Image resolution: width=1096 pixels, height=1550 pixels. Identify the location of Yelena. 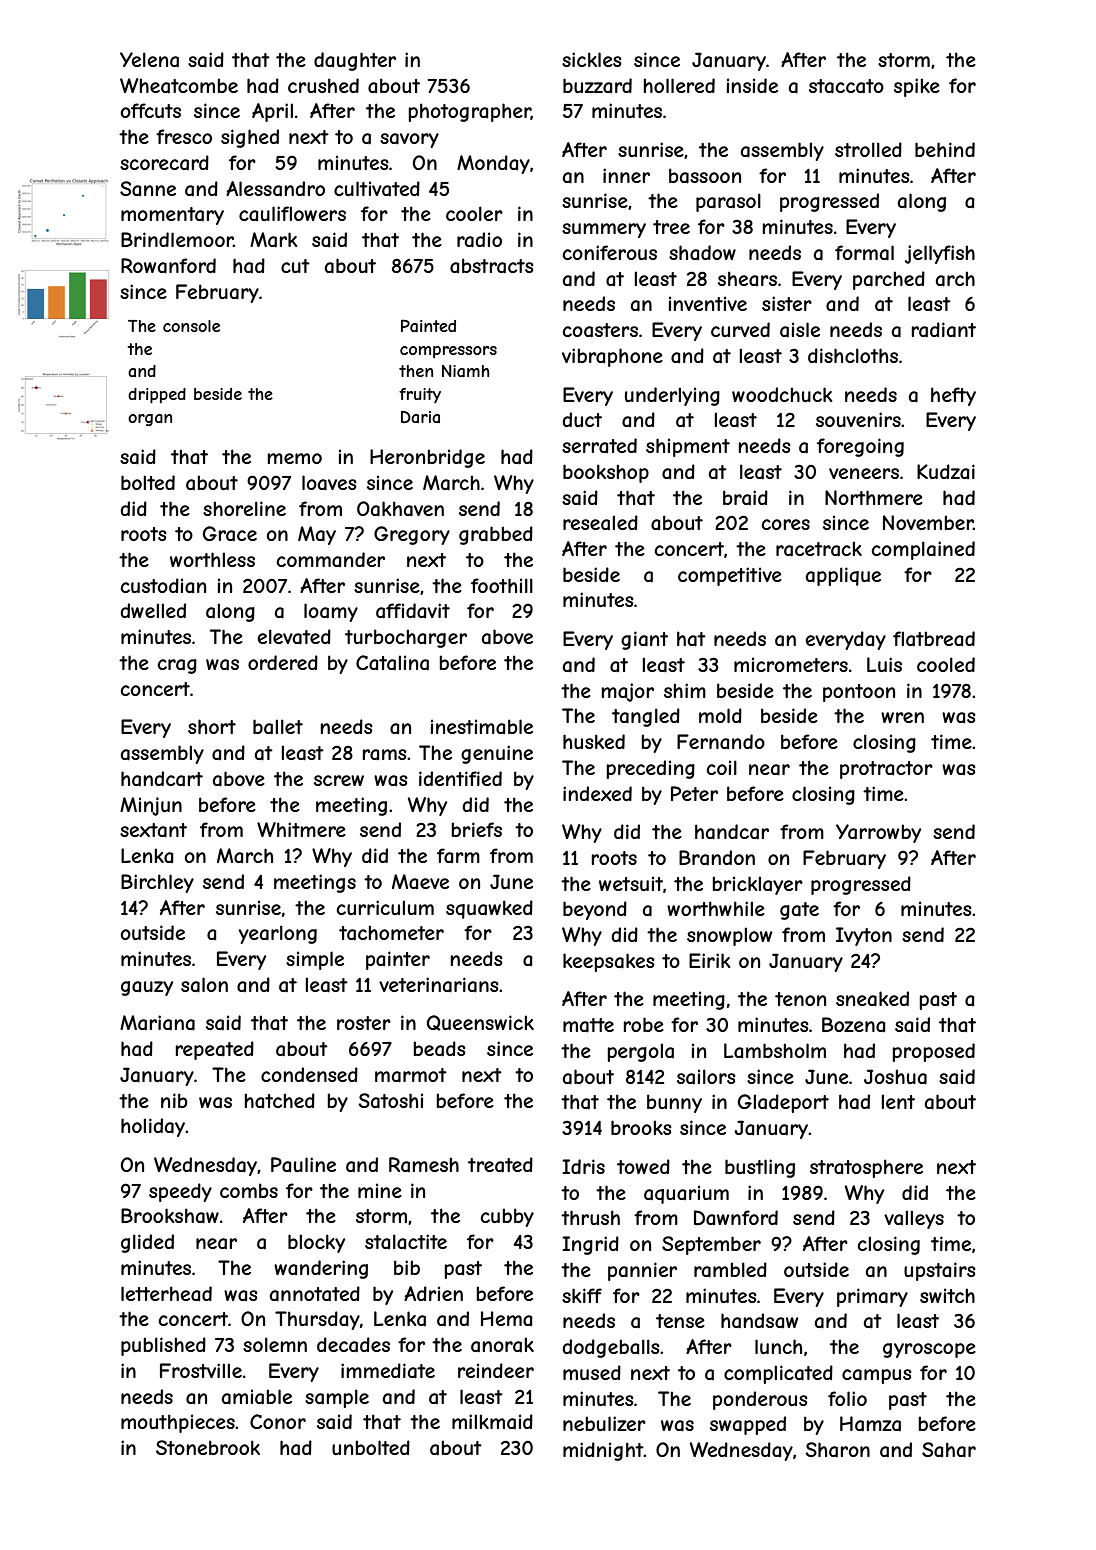
(149, 60).
